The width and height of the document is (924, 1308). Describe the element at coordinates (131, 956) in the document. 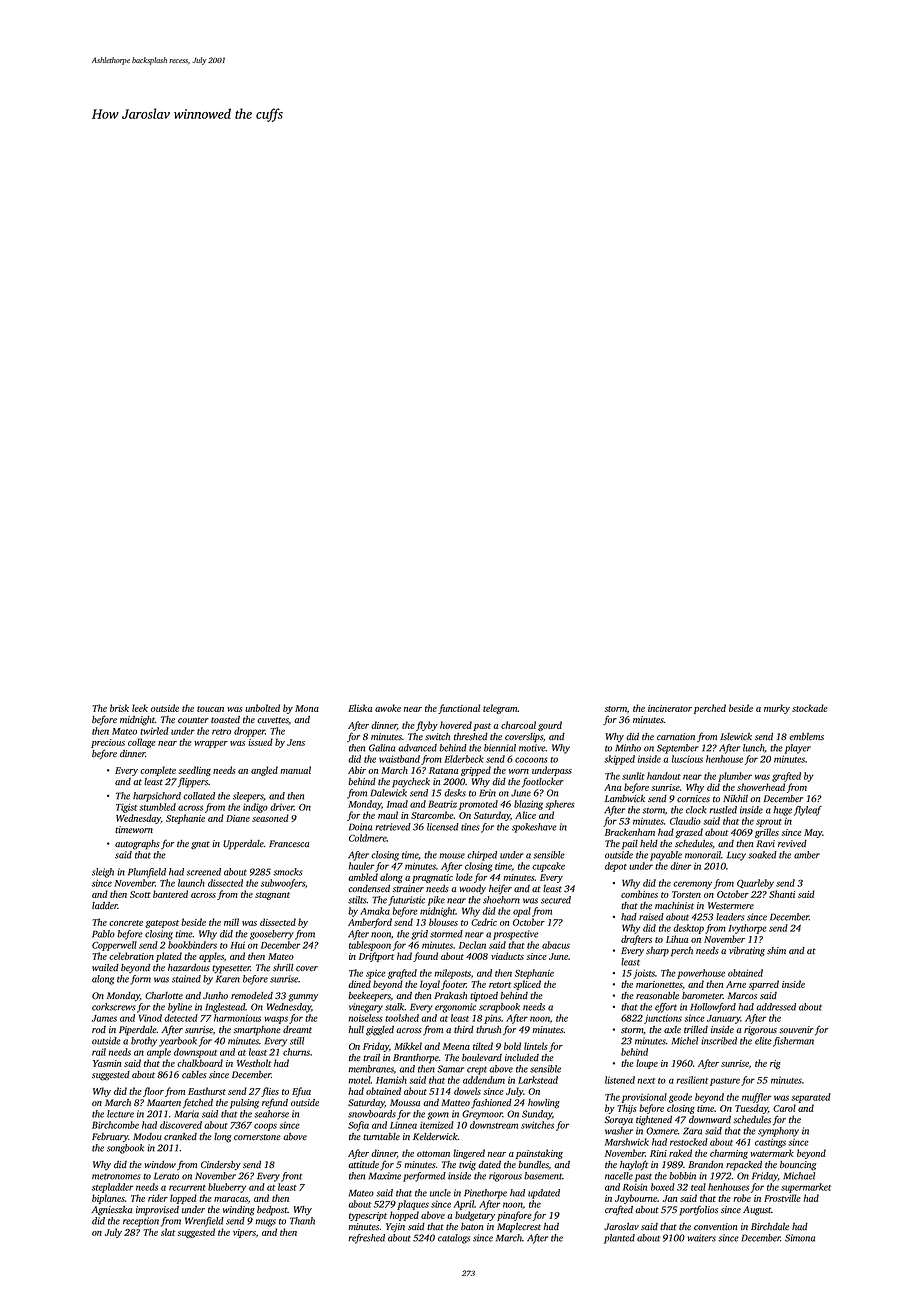

I see `celebration` at that location.
